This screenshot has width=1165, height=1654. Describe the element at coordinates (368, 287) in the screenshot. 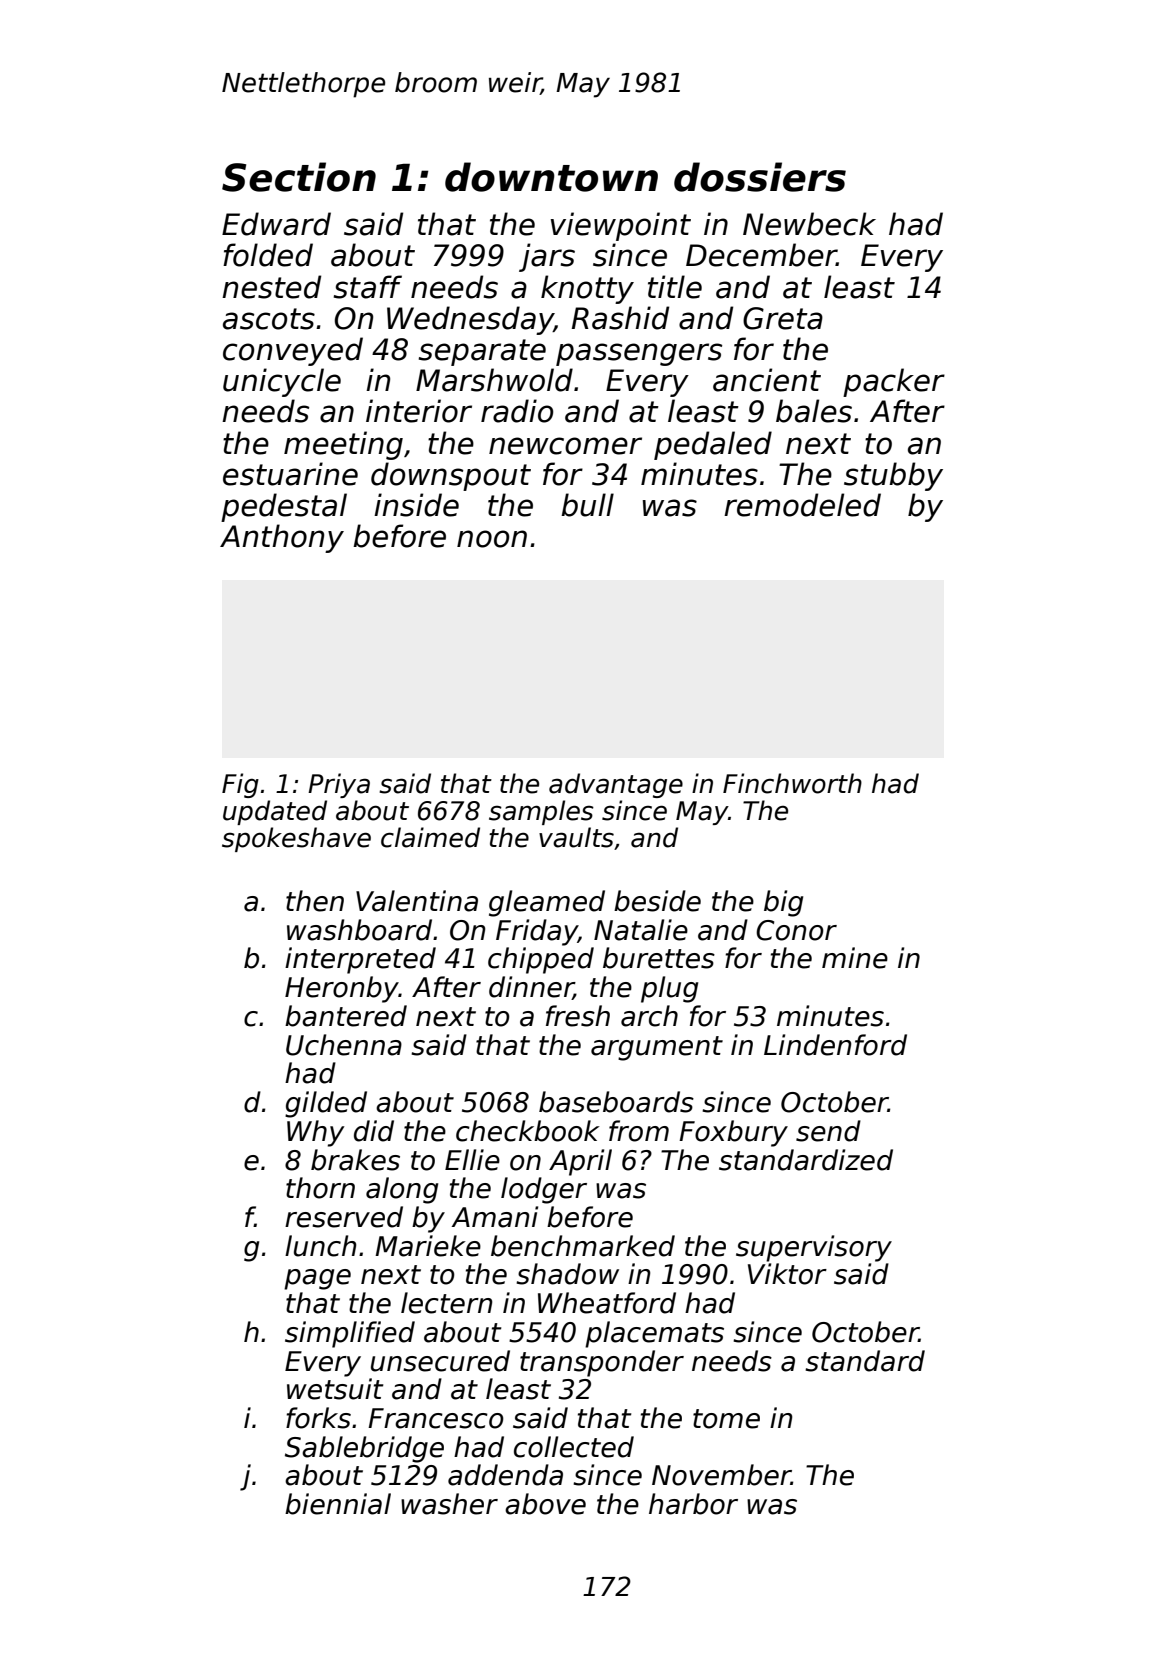

I see `staff` at that location.
